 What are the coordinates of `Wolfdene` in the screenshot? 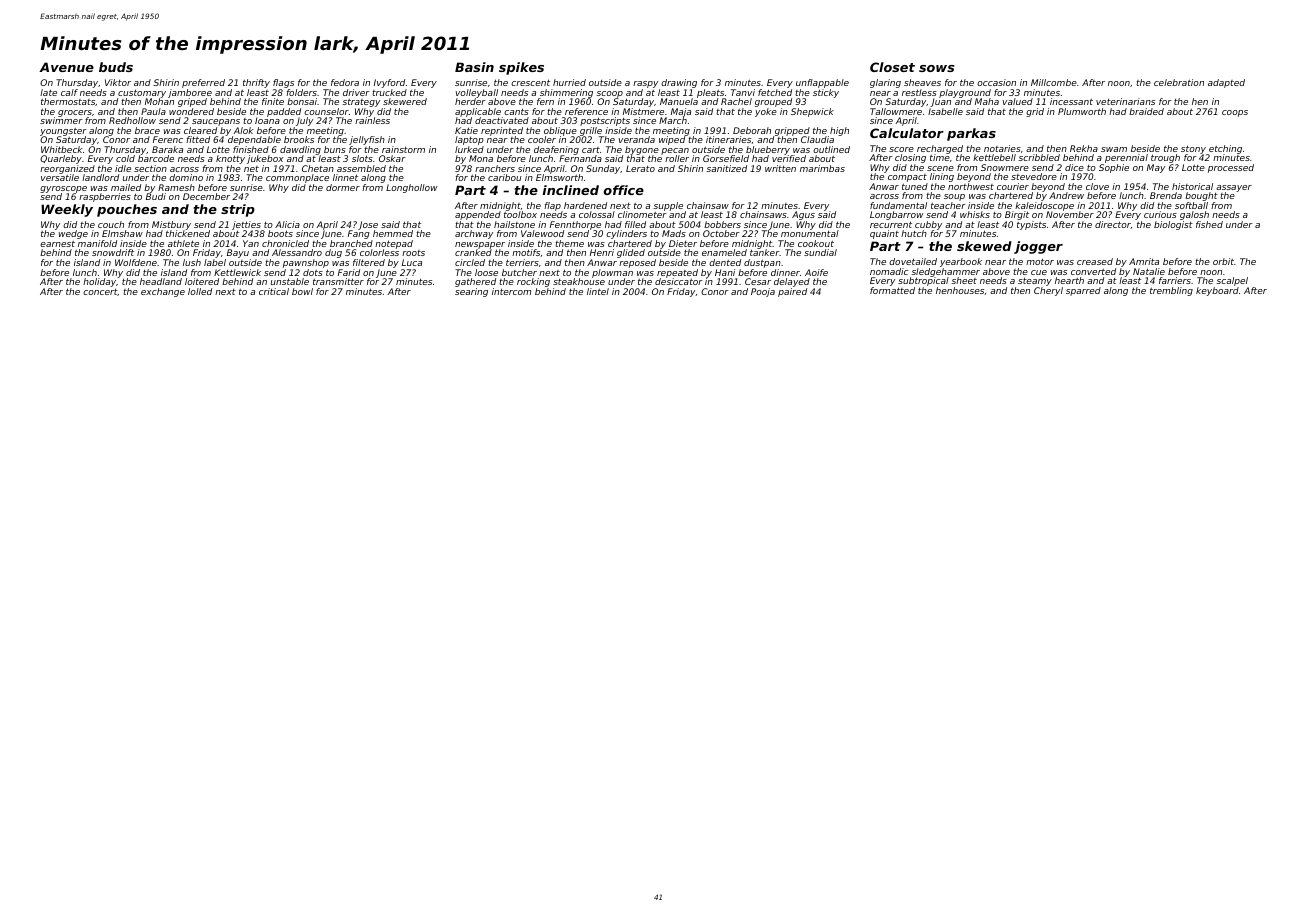 It's located at (136, 262).
